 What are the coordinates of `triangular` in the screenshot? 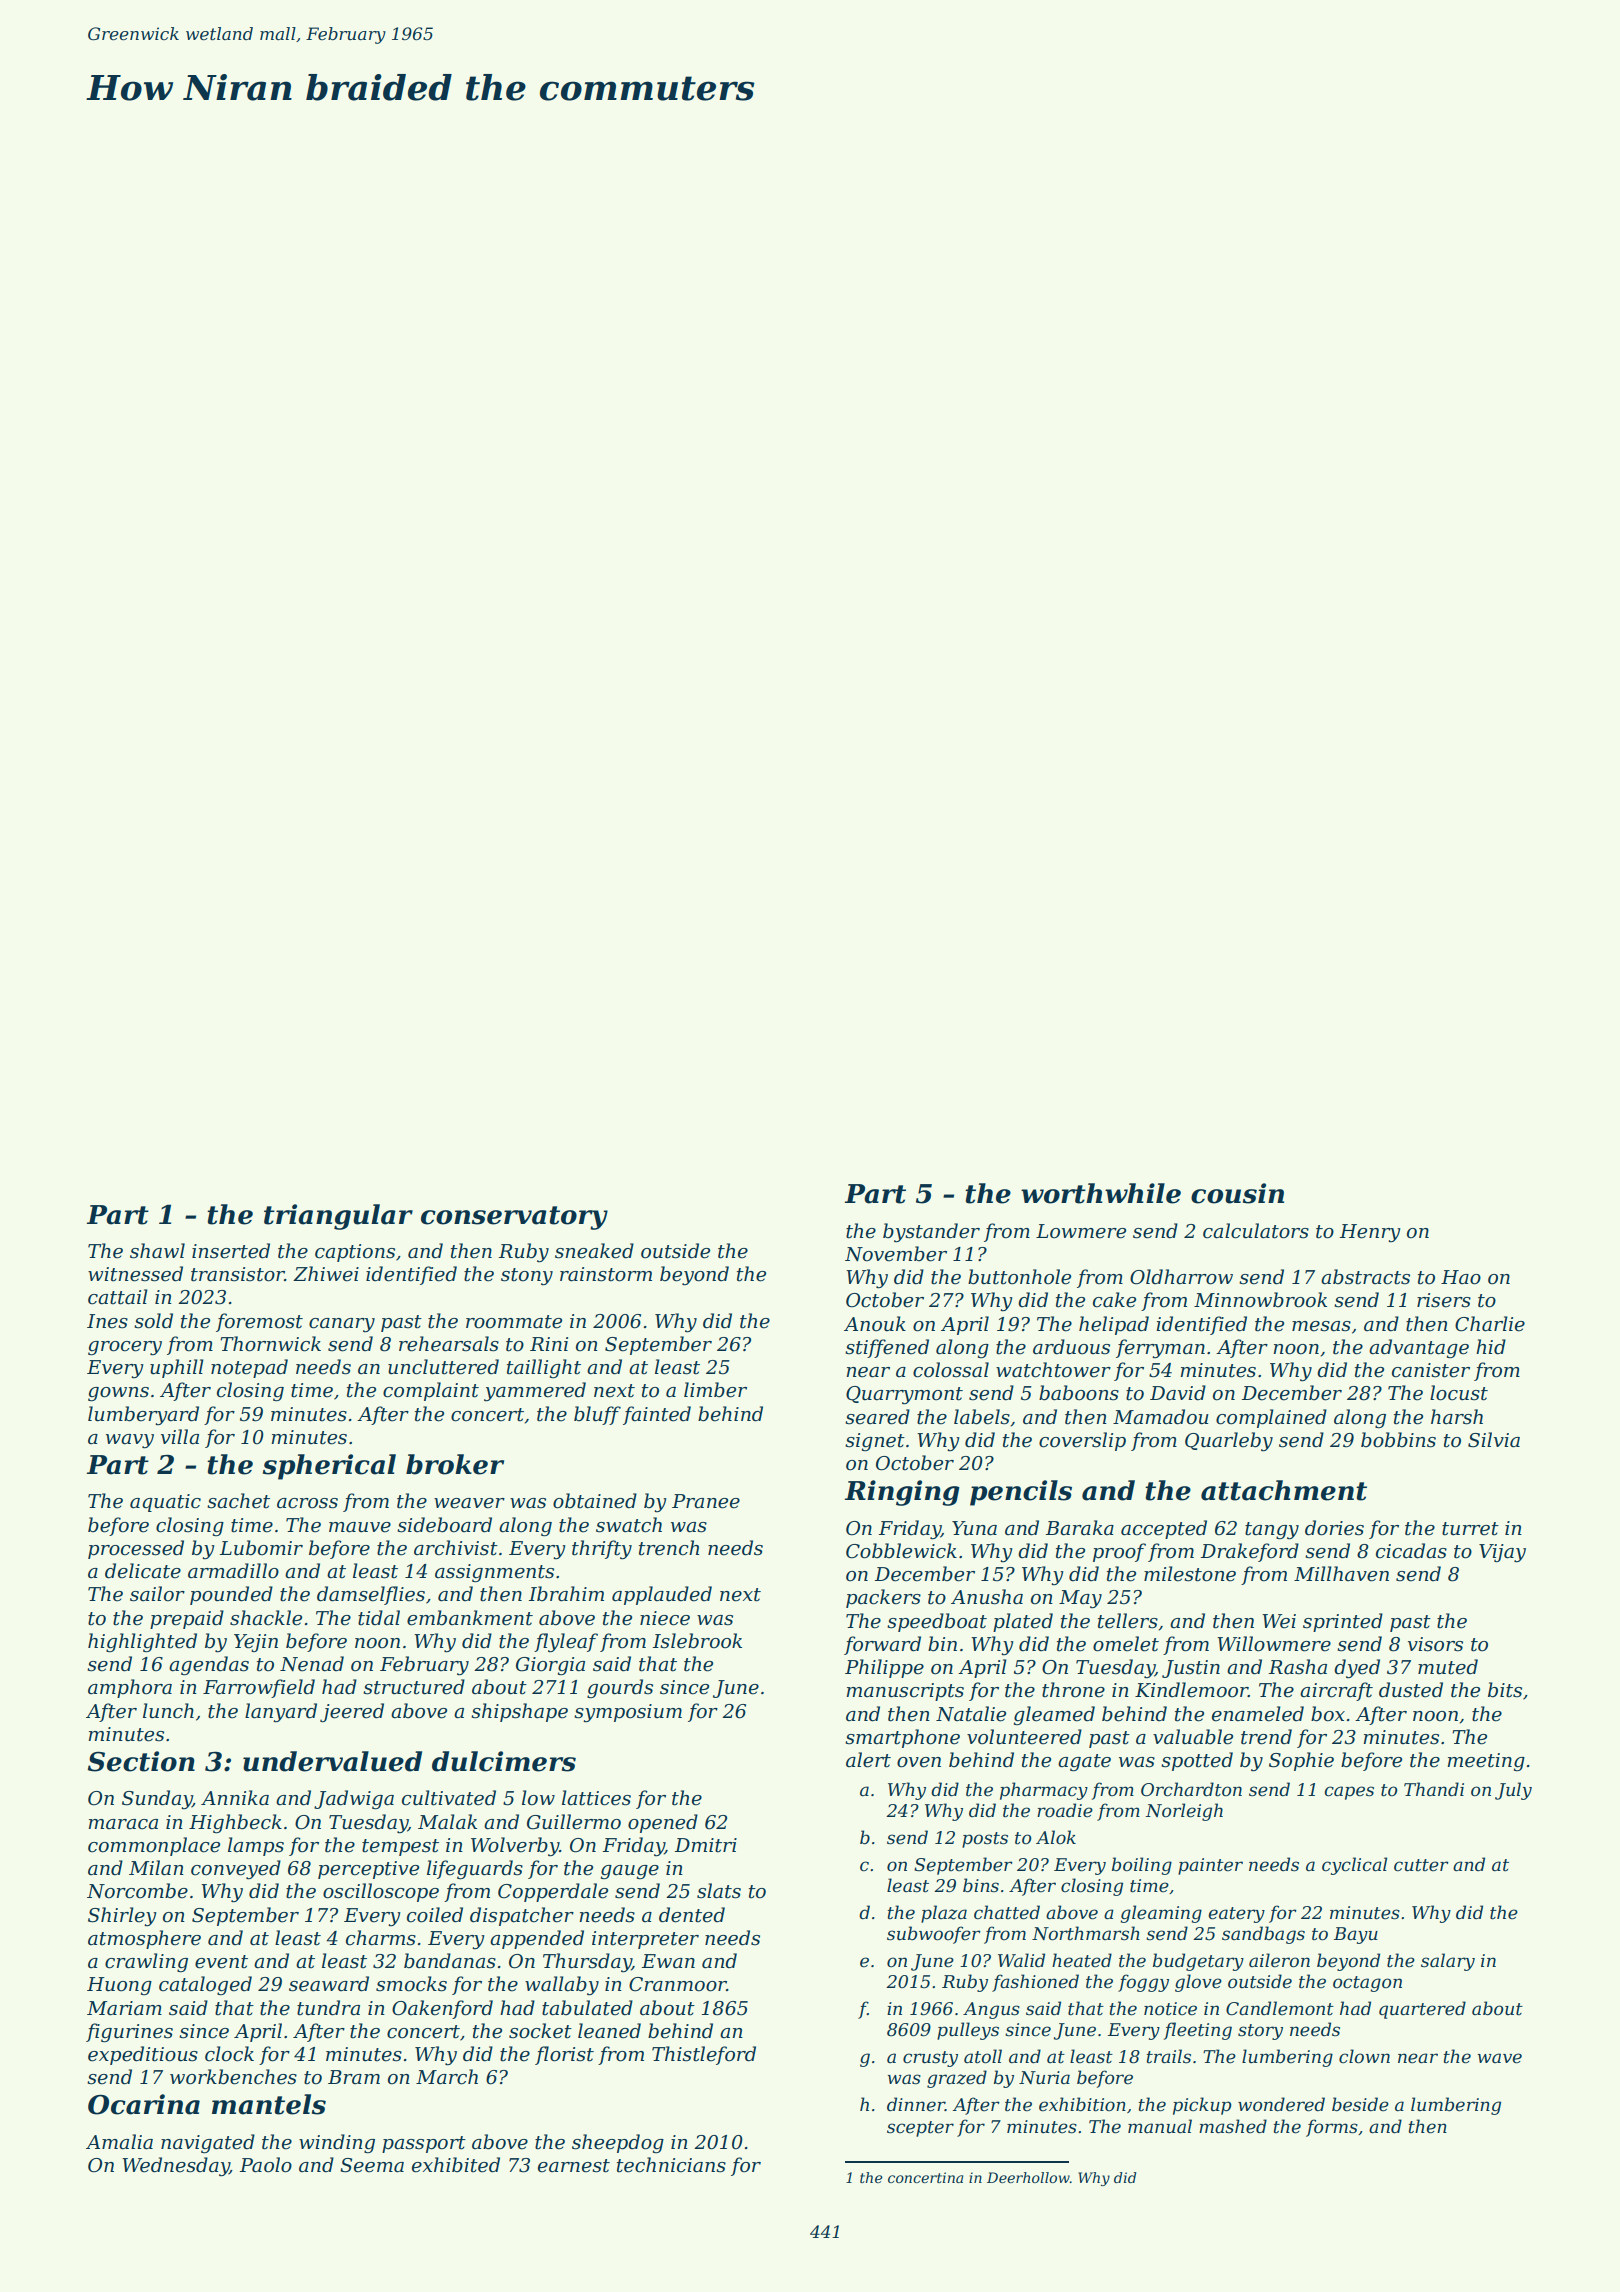 It's located at (338, 1217).
